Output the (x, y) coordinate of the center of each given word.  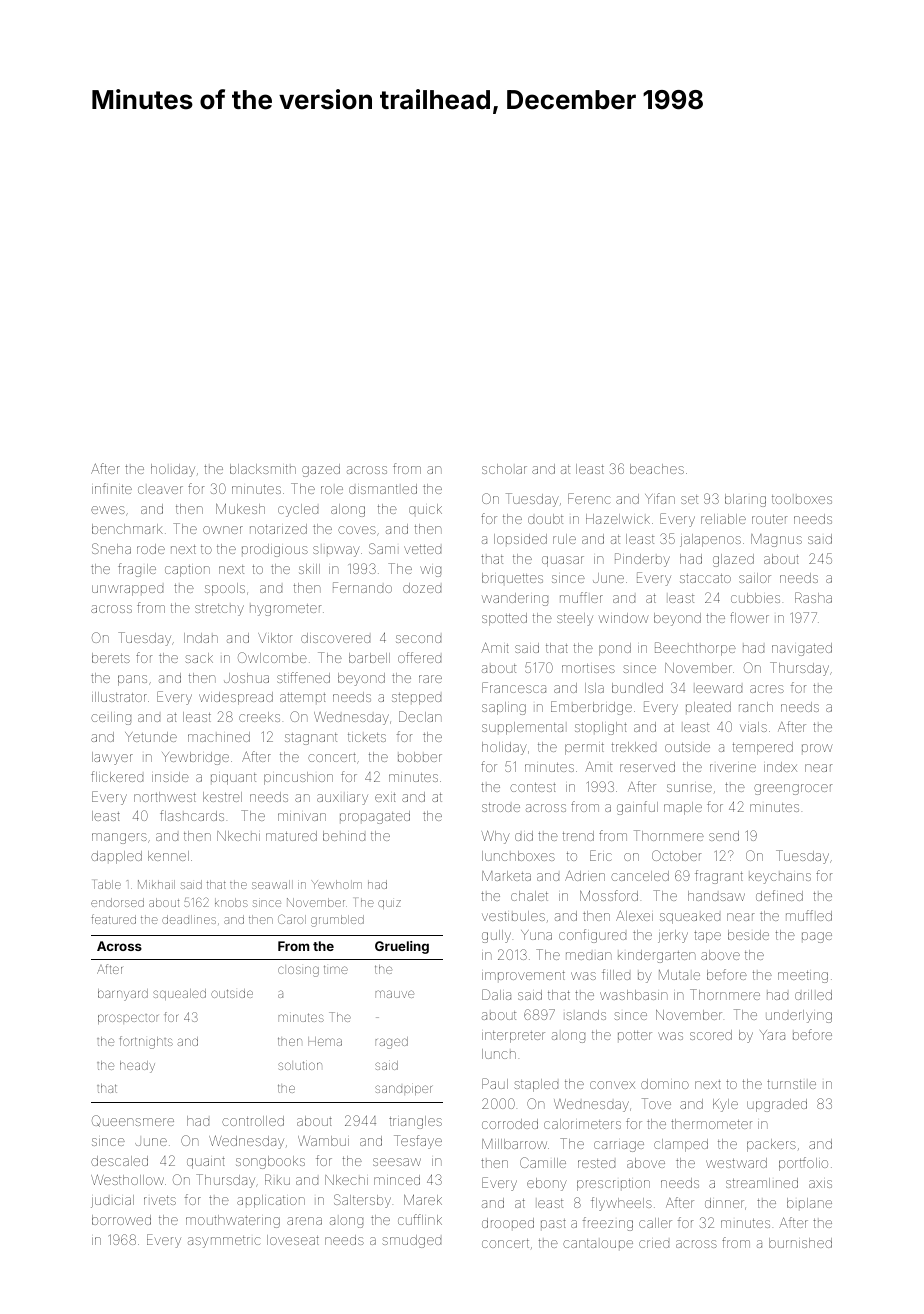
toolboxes (802, 499)
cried (654, 1244)
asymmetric (224, 1242)
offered (419, 657)
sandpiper (403, 1090)
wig (430, 571)
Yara (772, 1035)
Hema (325, 1041)
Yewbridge (195, 758)
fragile (137, 570)
